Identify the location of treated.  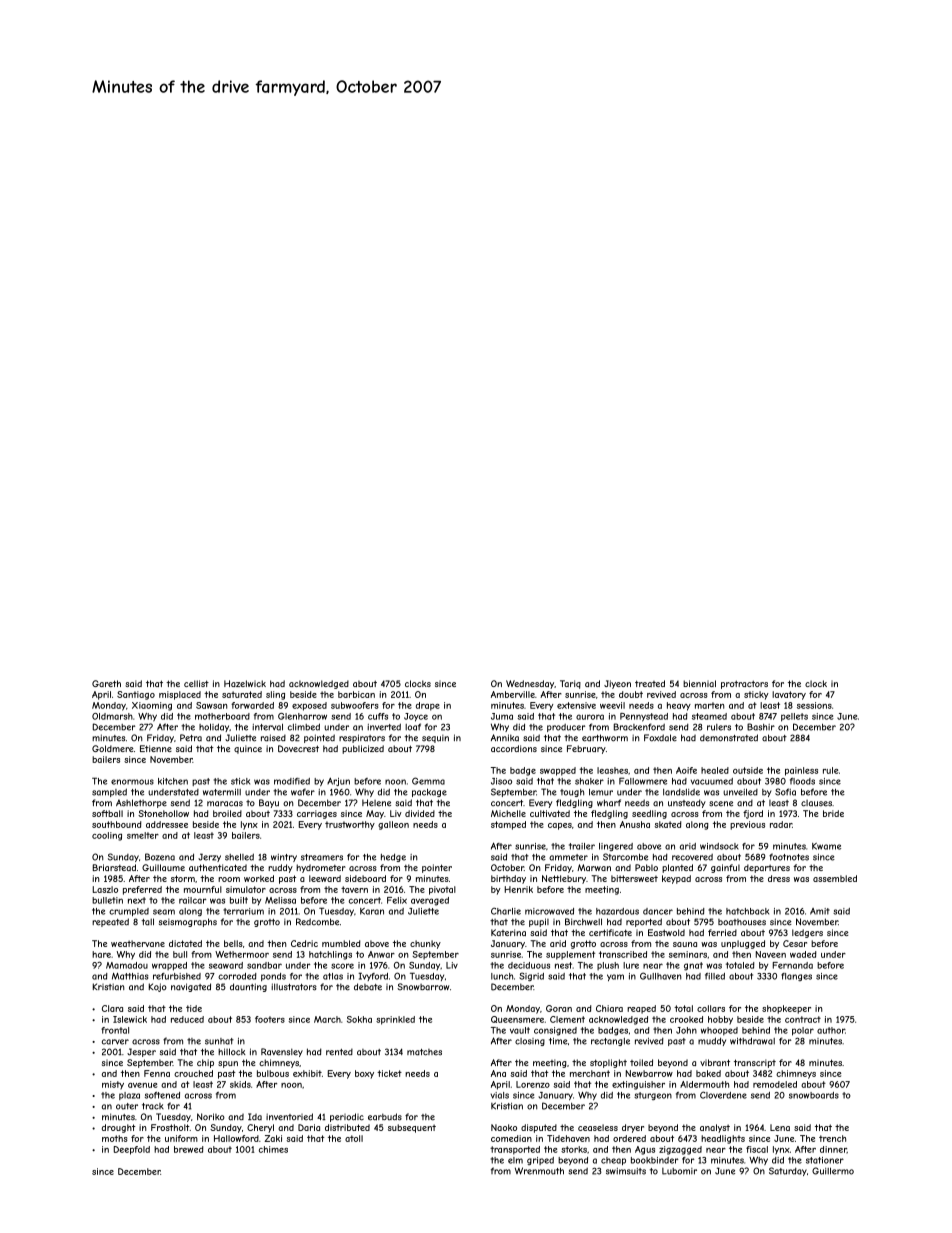
(650, 683).
